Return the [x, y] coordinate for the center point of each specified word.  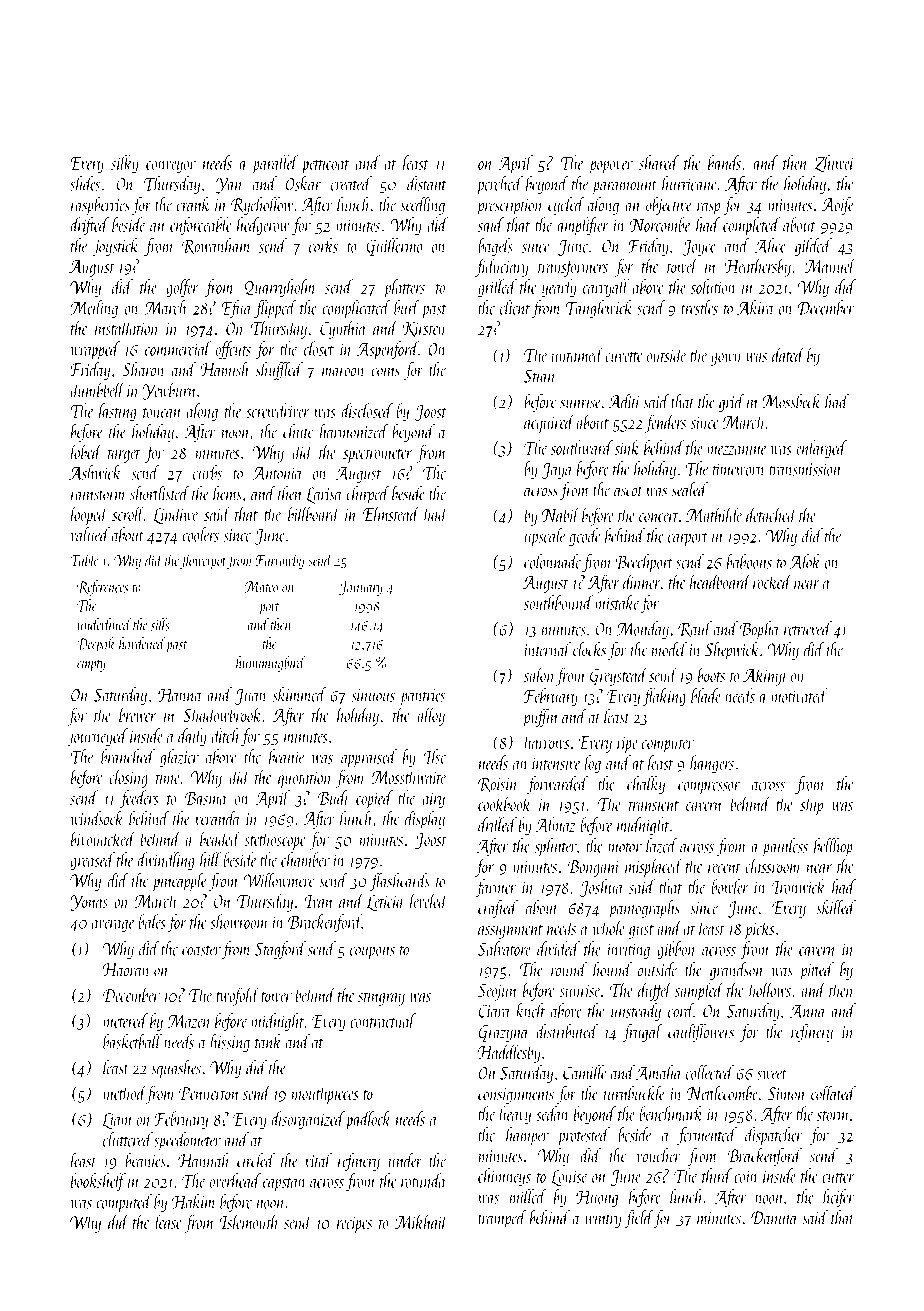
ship [811, 805]
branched [128, 756]
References [102, 588]
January [361, 588]
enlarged [821, 449]
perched [500, 185]
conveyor [171, 167]
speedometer [187, 1141]
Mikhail [421, 1221]
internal [547, 649]
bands [724, 162]
